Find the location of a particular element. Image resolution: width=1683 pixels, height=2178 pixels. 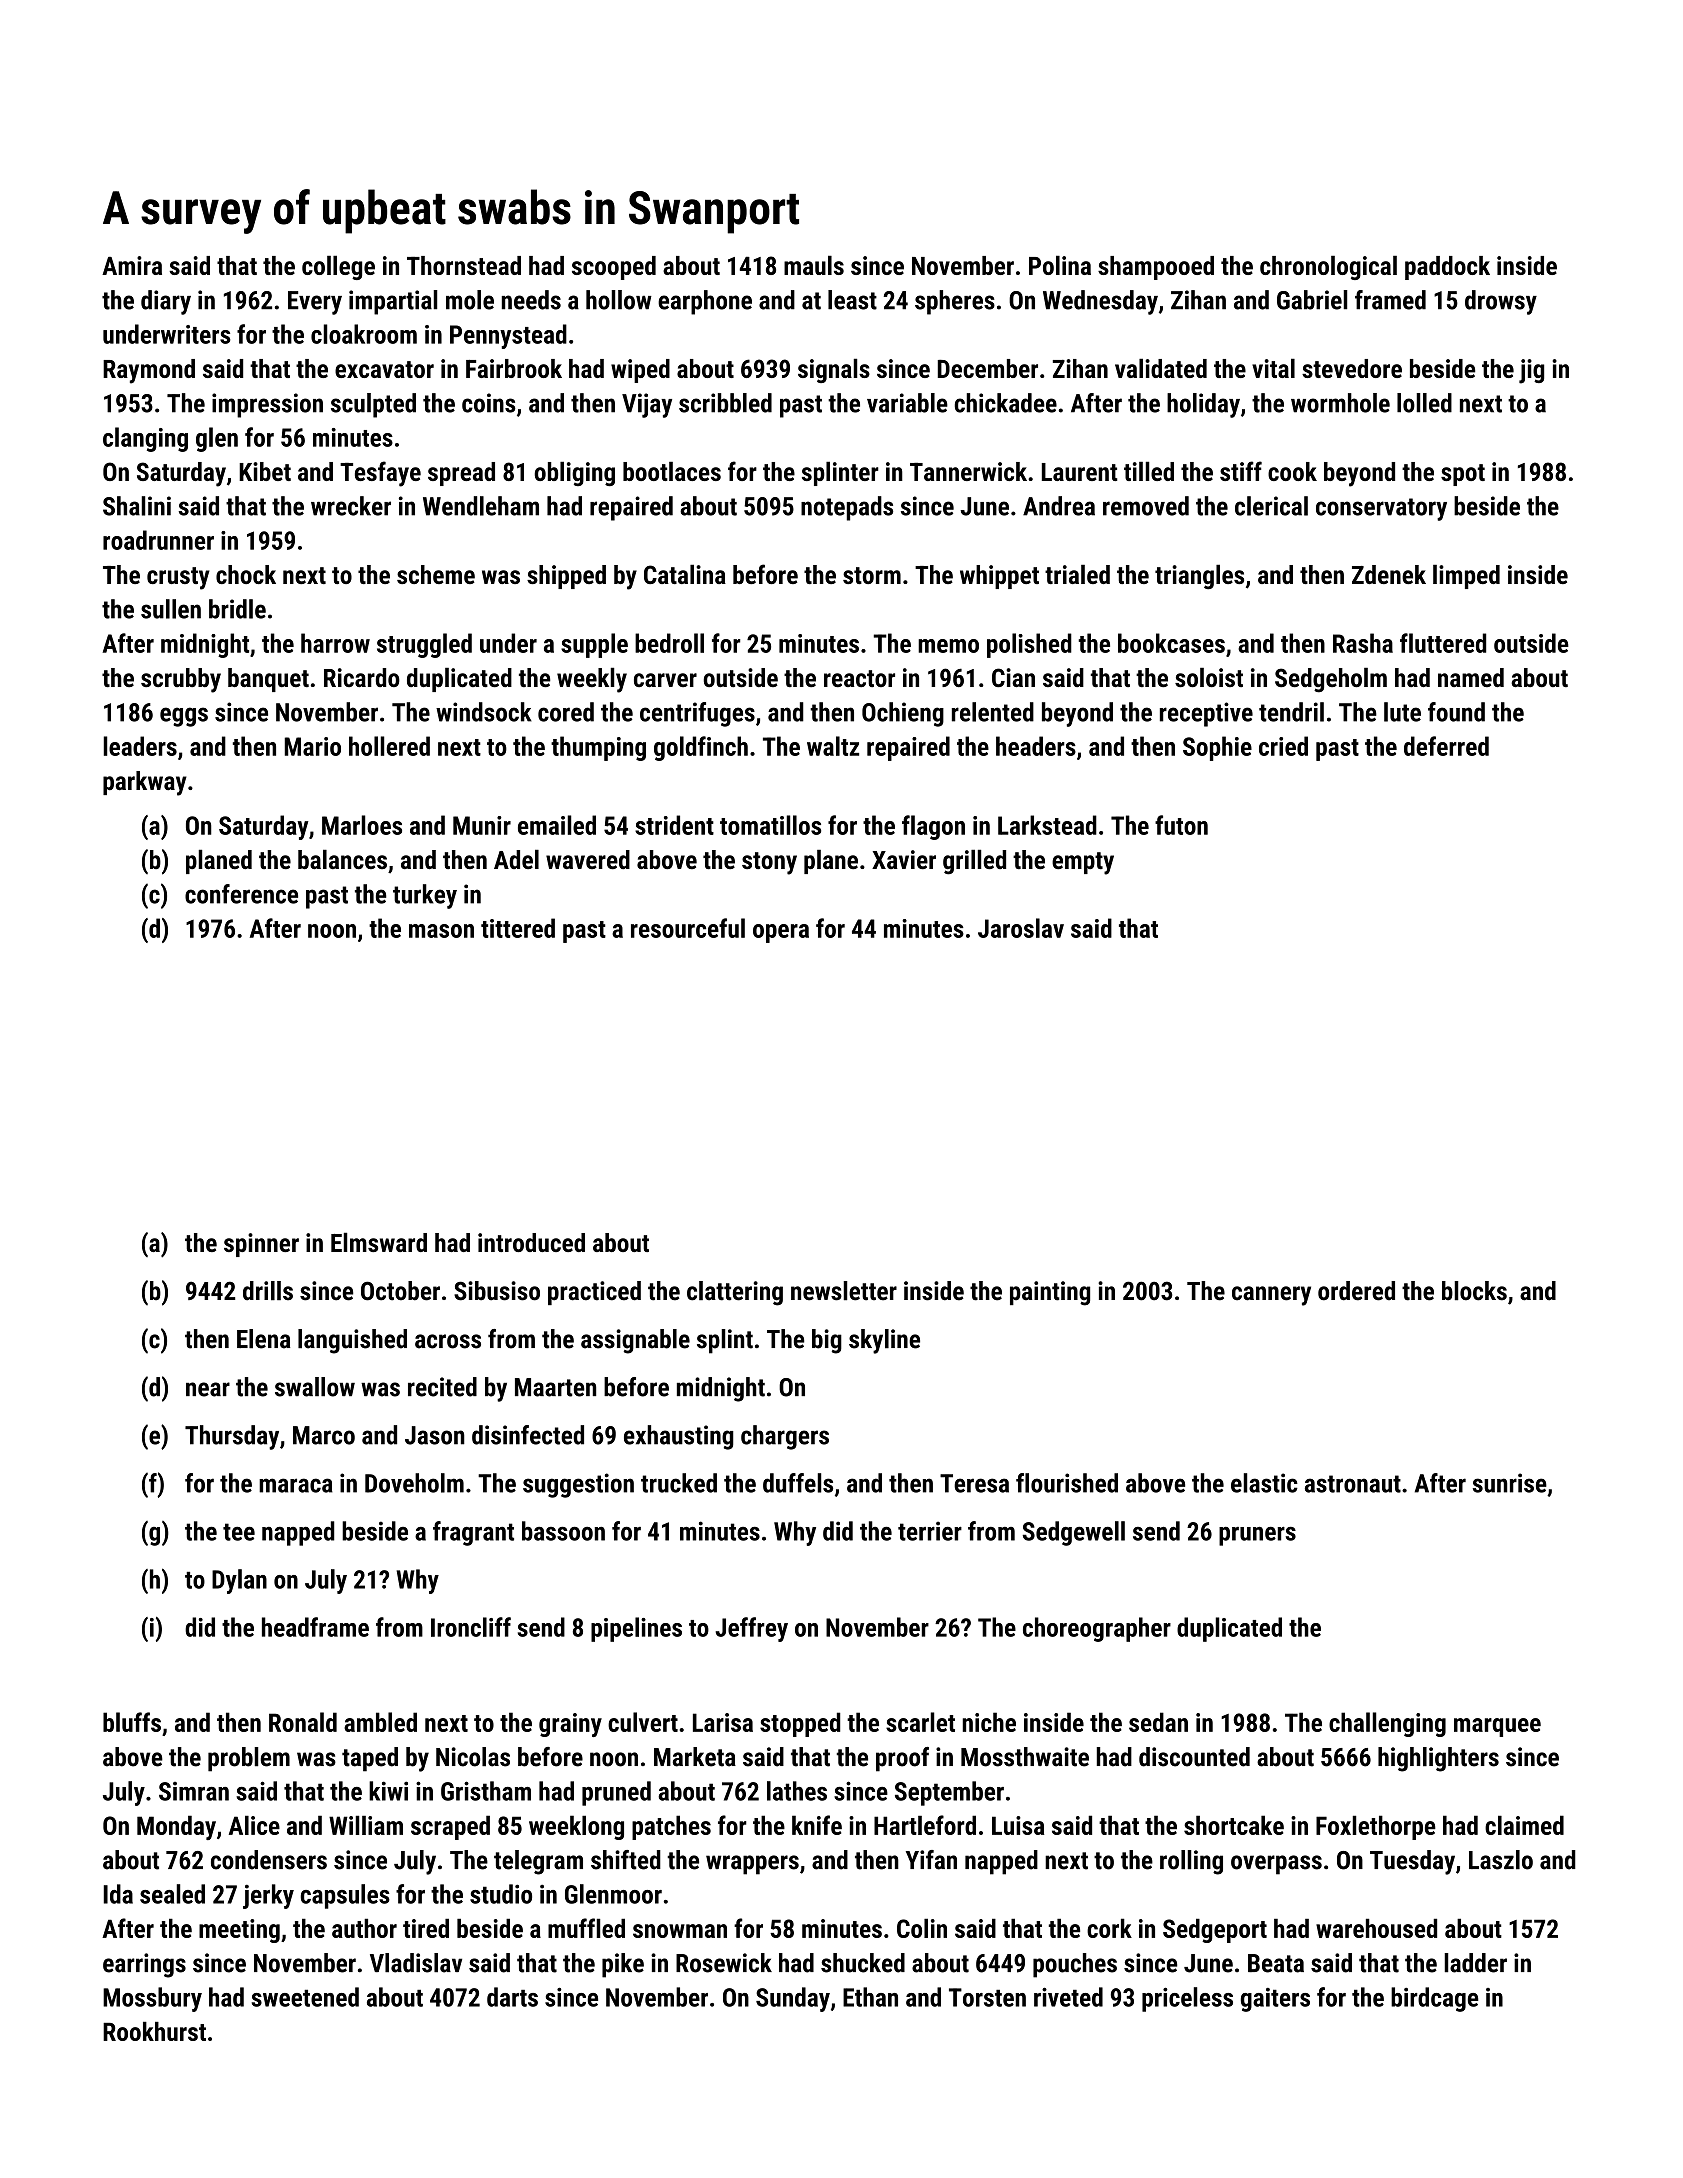

coins is located at coordinates (489, 403).
